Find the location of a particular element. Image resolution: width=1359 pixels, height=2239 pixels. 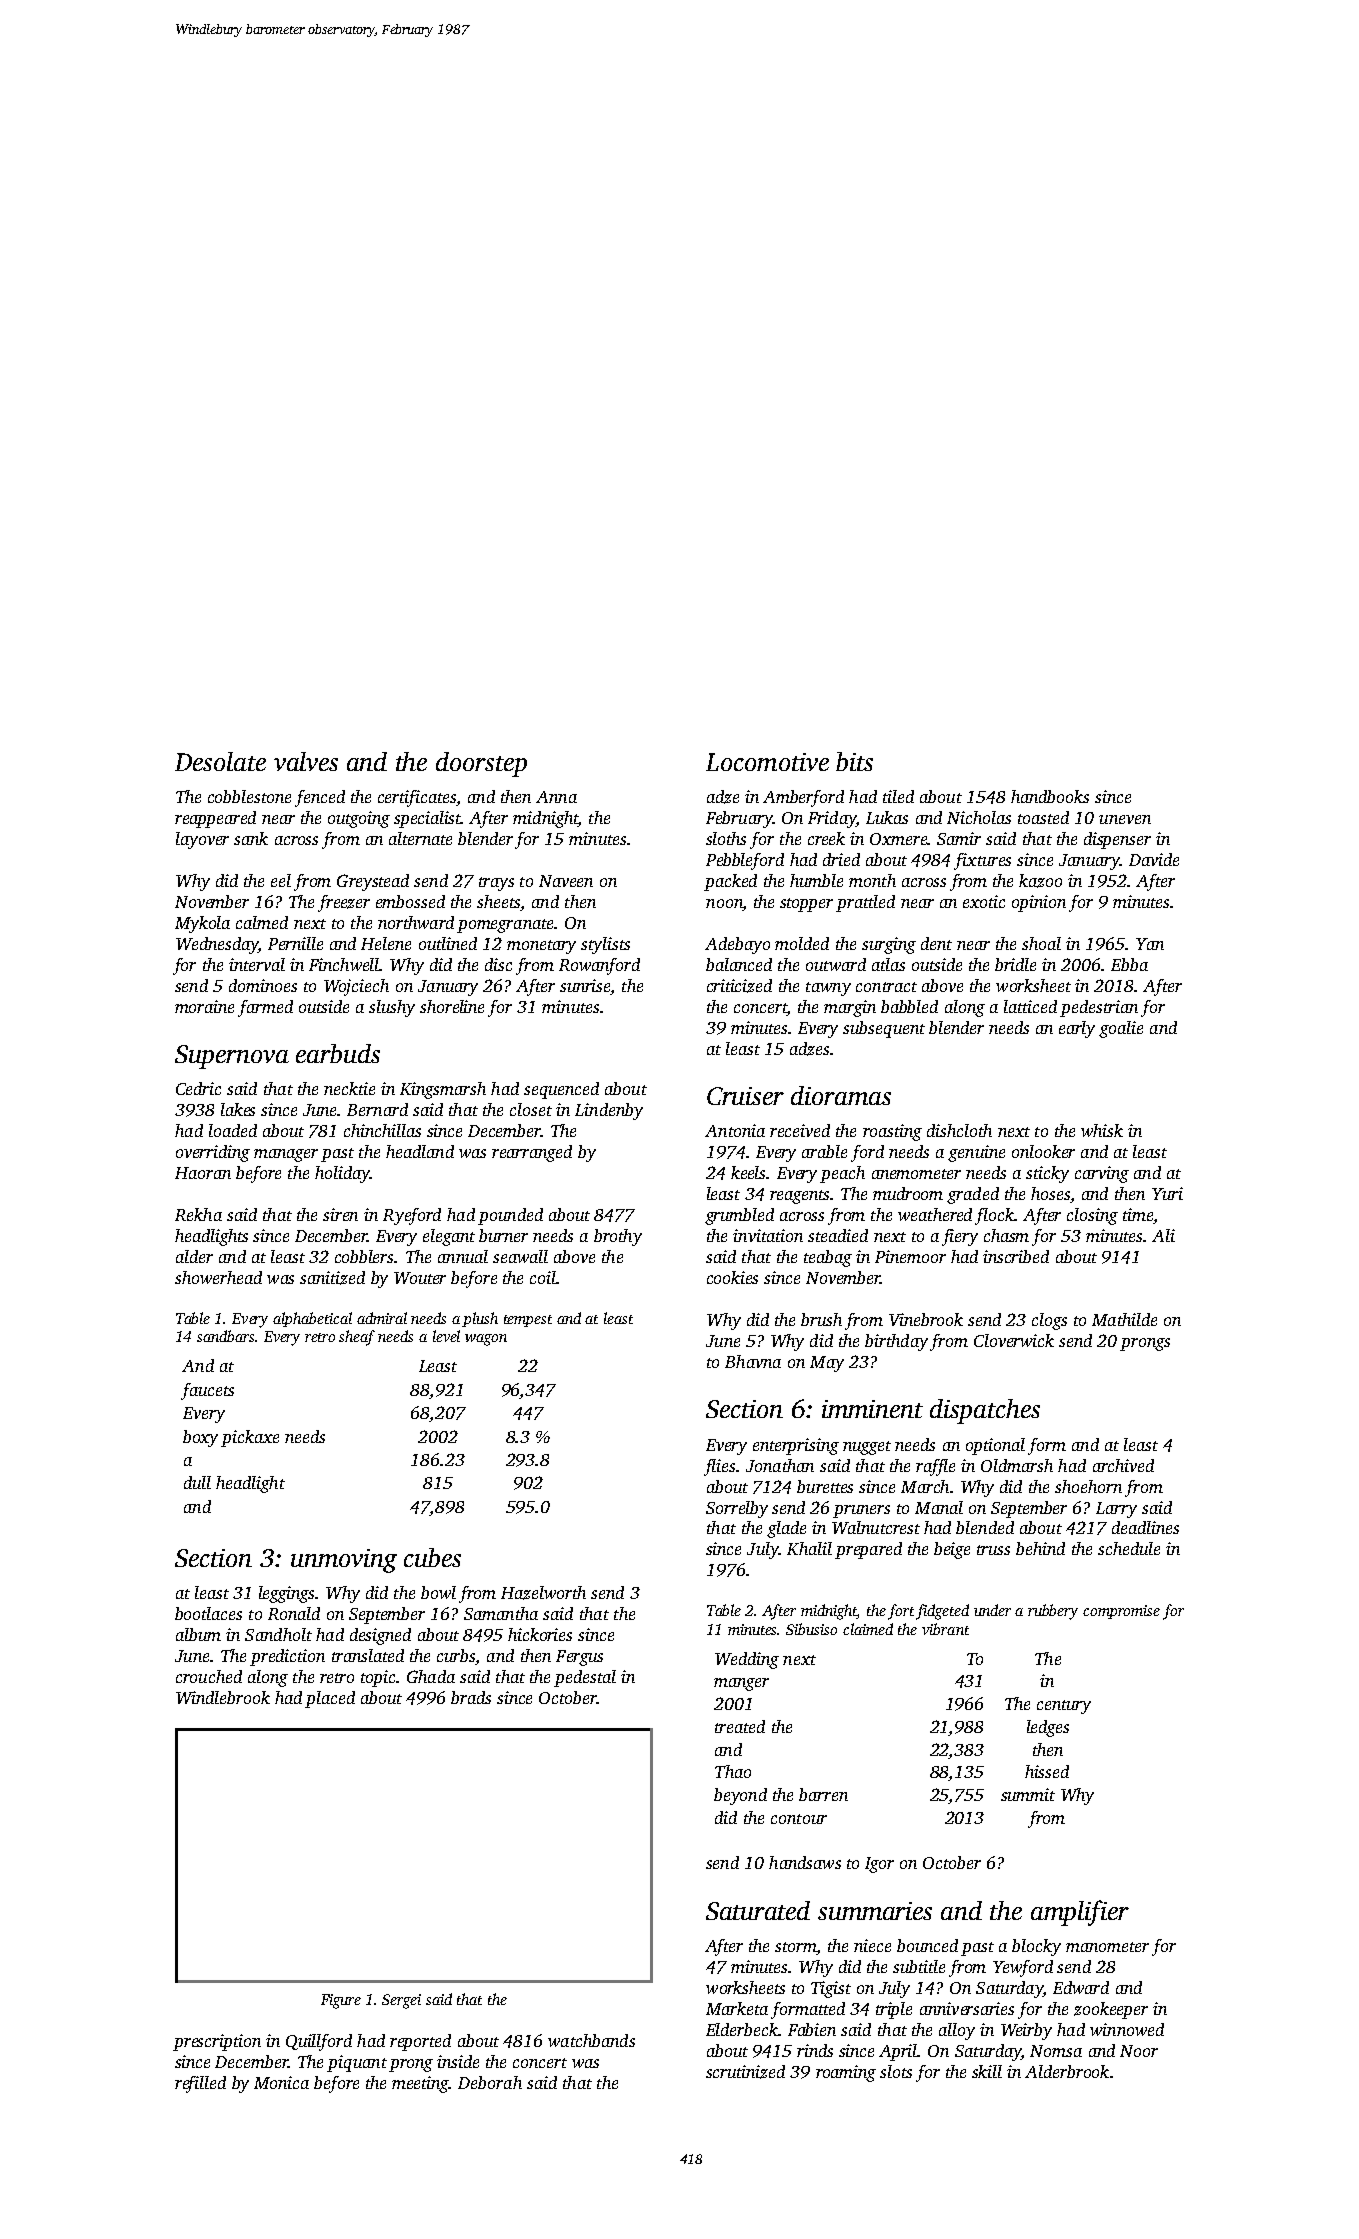

Supernova is located at coordinates (232, 1057).
